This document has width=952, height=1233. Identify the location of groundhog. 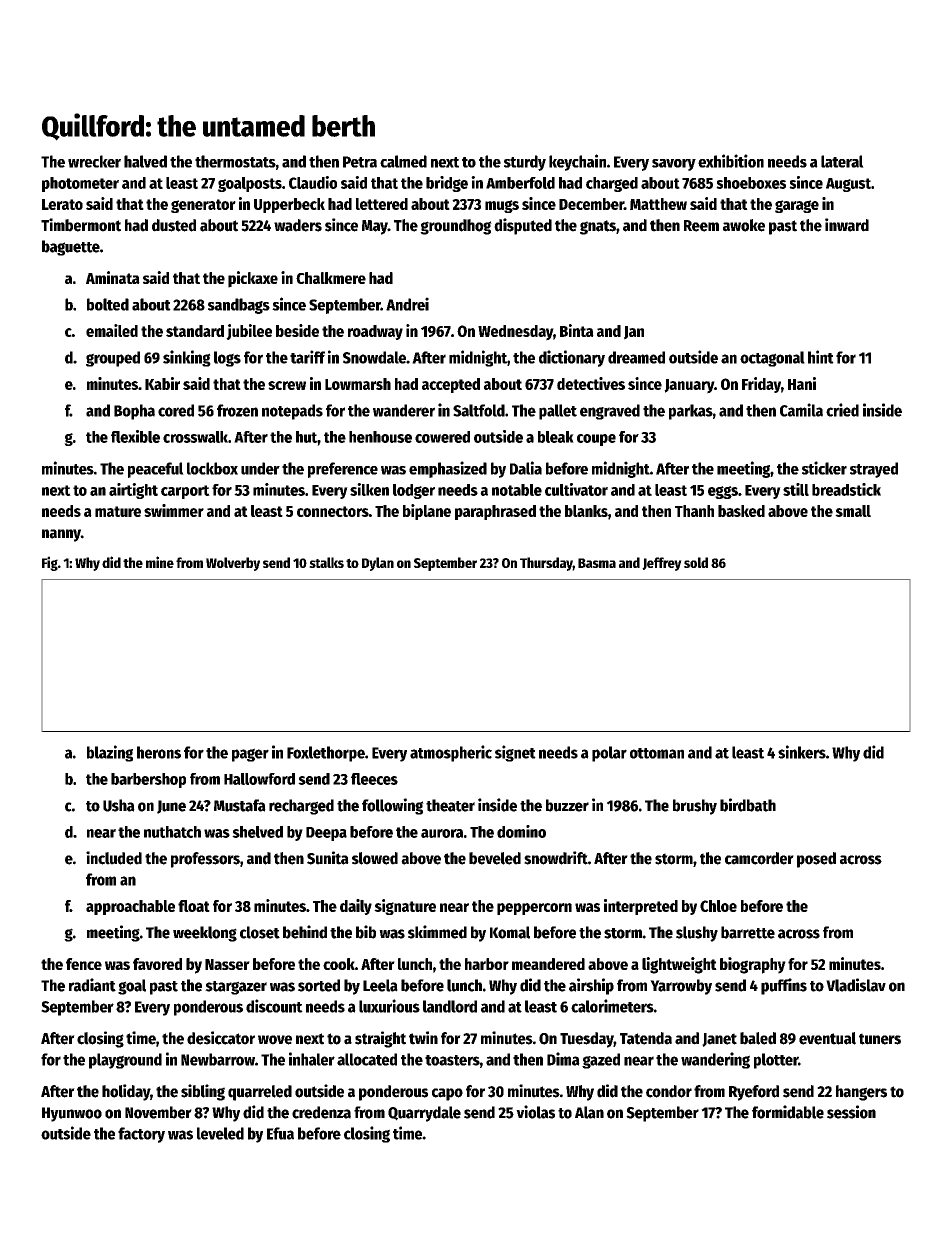
(456, 227).
